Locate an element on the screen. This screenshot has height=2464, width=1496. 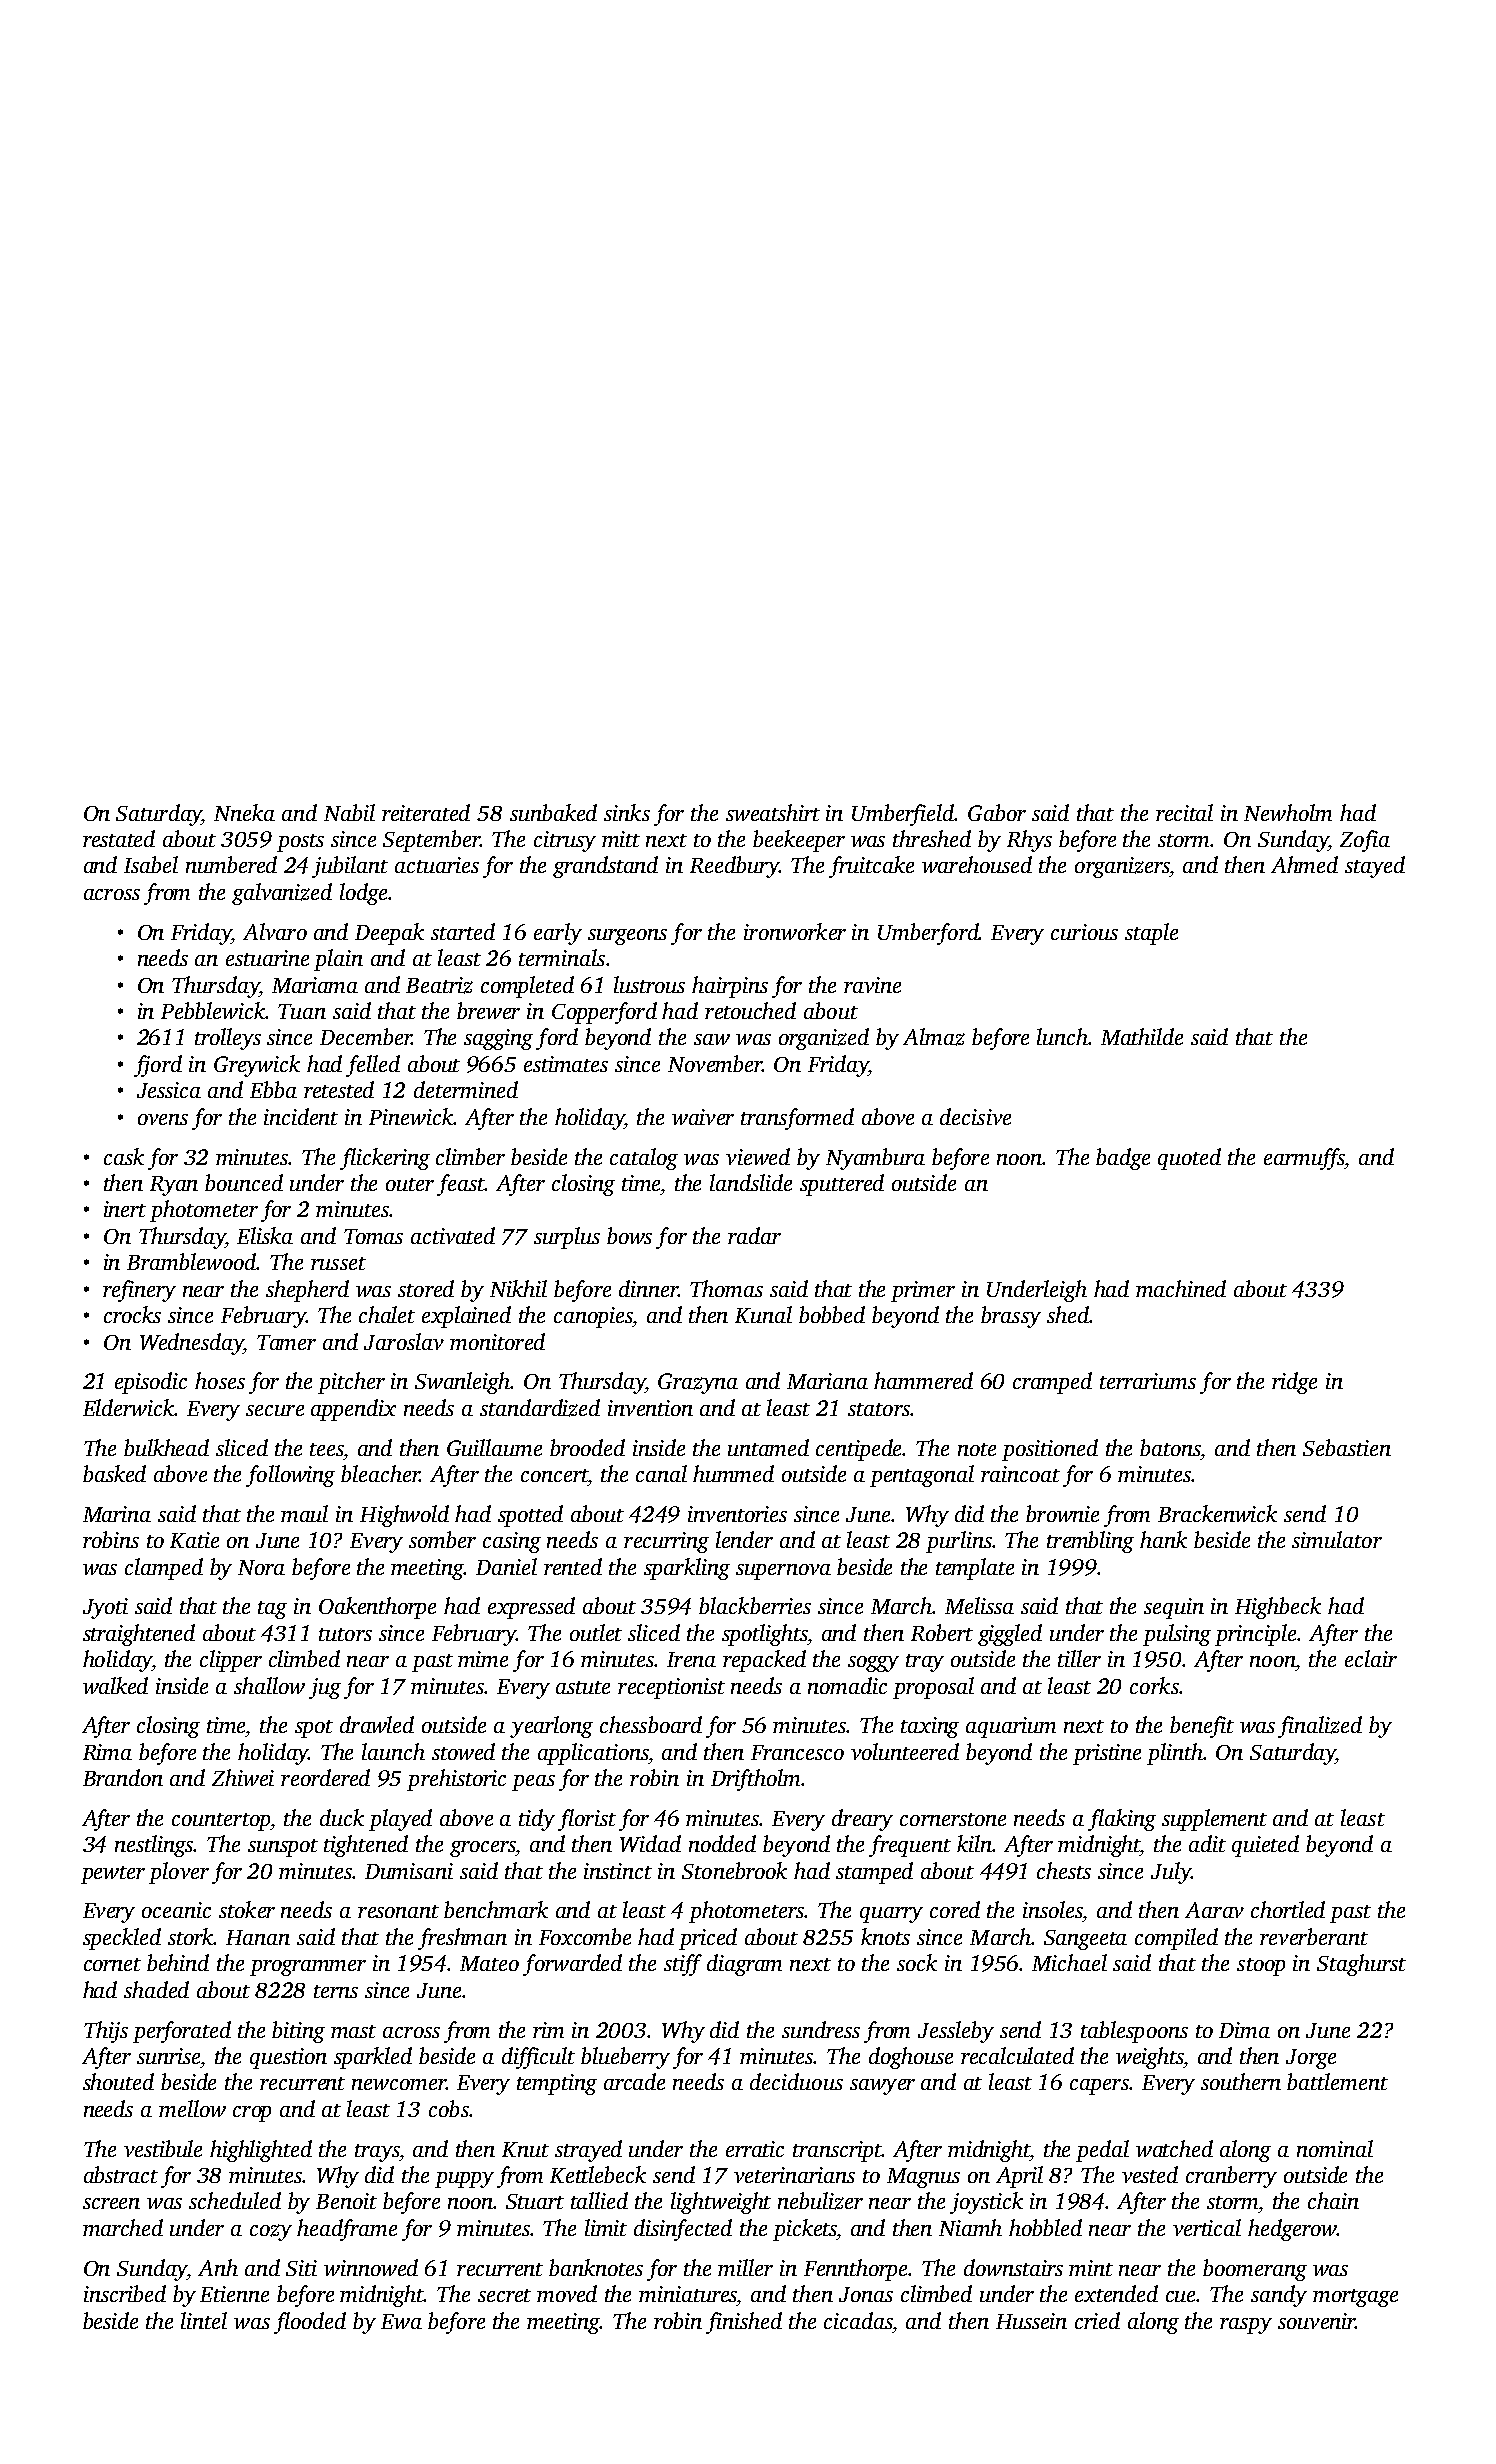
moved is located at coordinates (567, 2293).
